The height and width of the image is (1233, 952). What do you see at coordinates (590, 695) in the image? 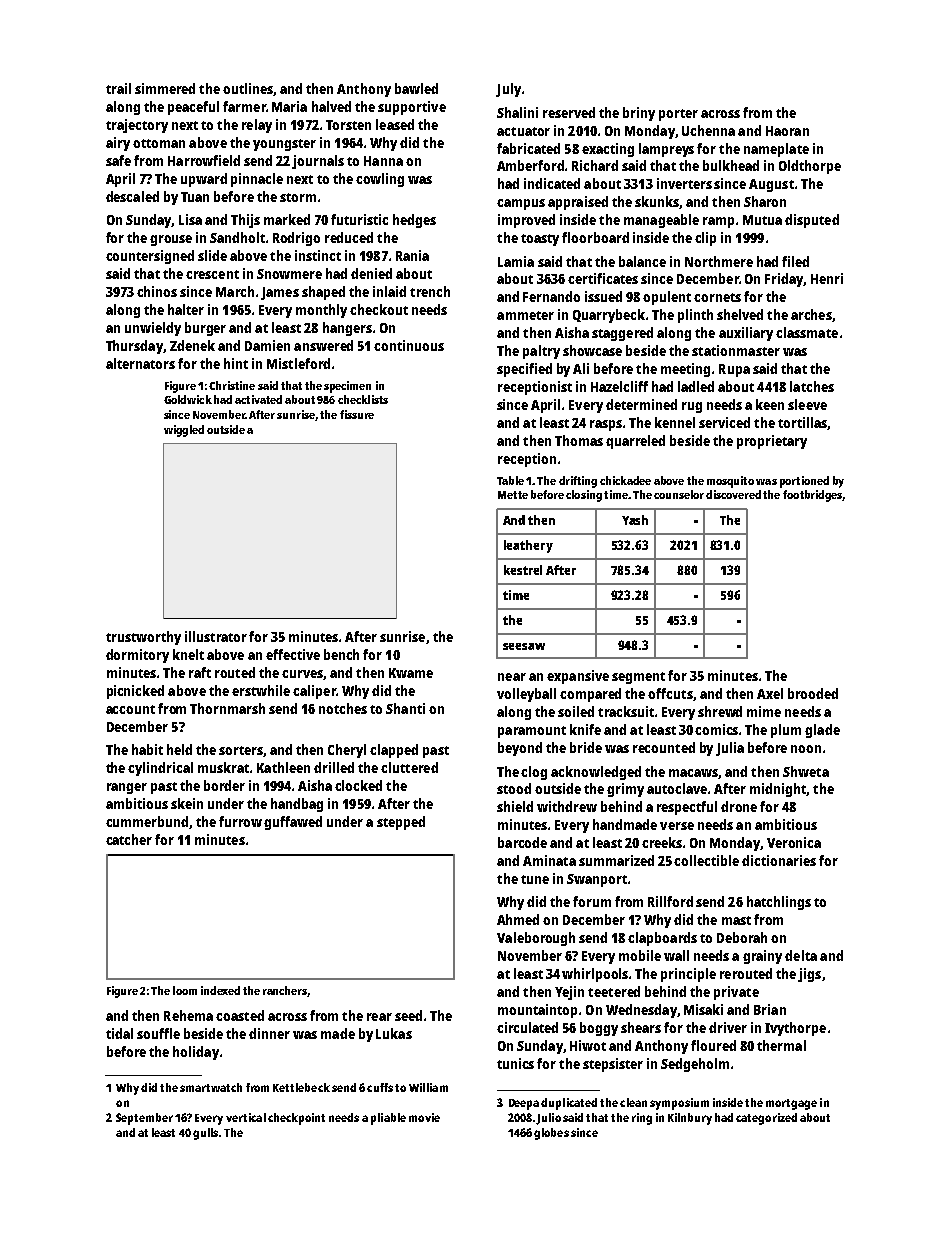
I see `compared` at bounding box center [590, 695].
